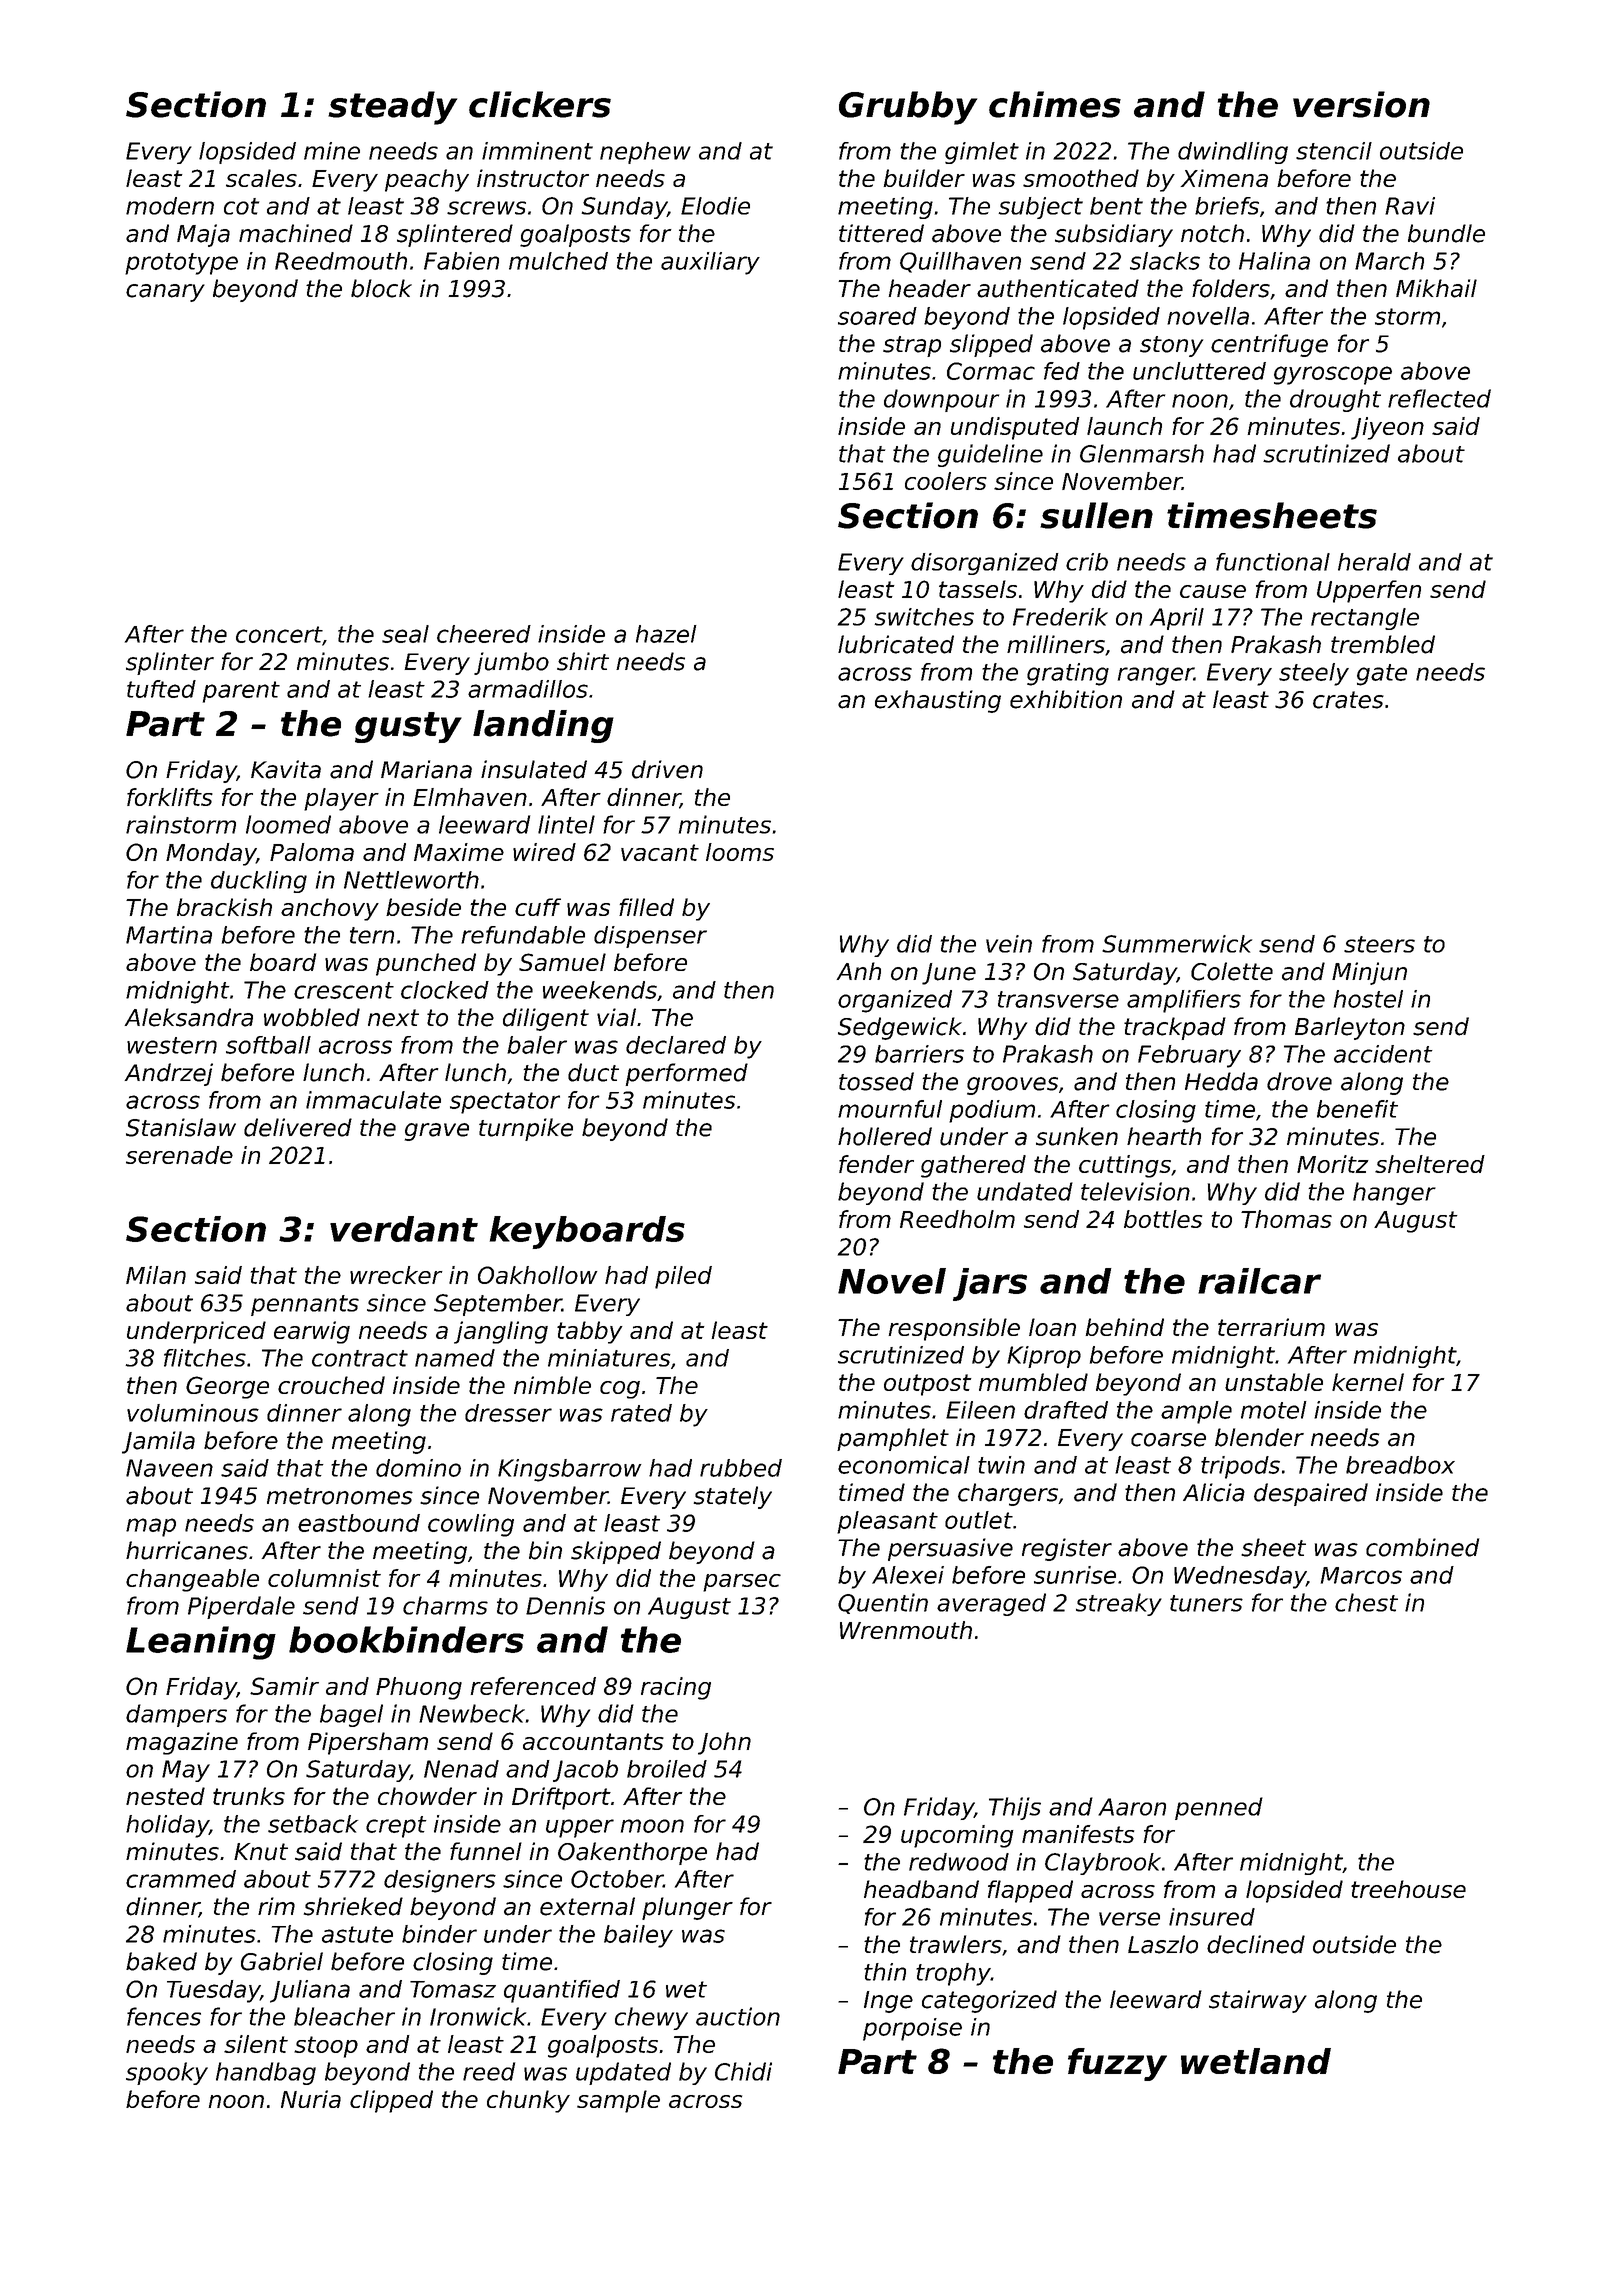 The image size is (1620, 2292). I want to click on Milan, so click(156, 1275).
